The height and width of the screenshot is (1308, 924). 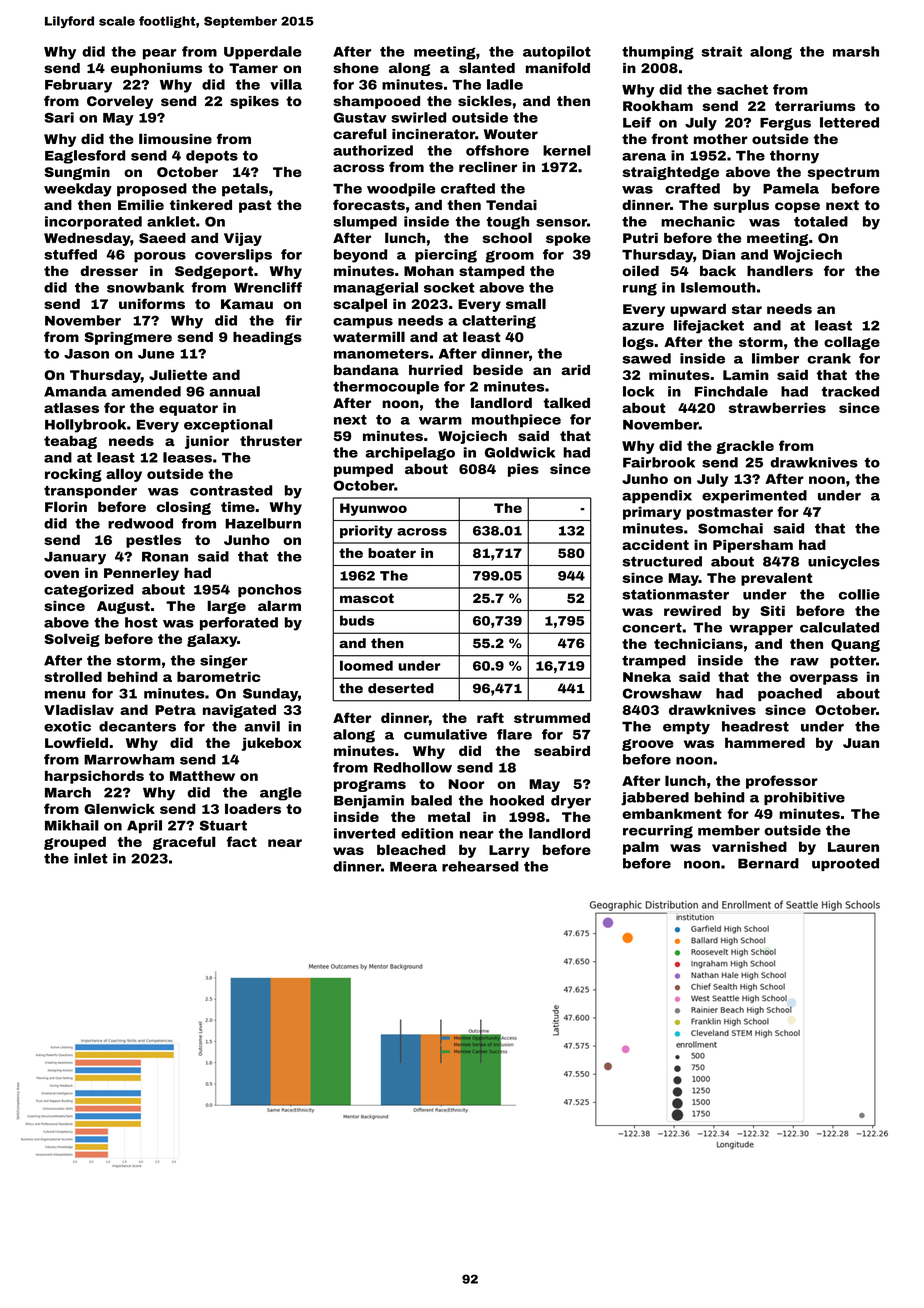 I want to click on euphoniums, so click(x=156, y=69).
